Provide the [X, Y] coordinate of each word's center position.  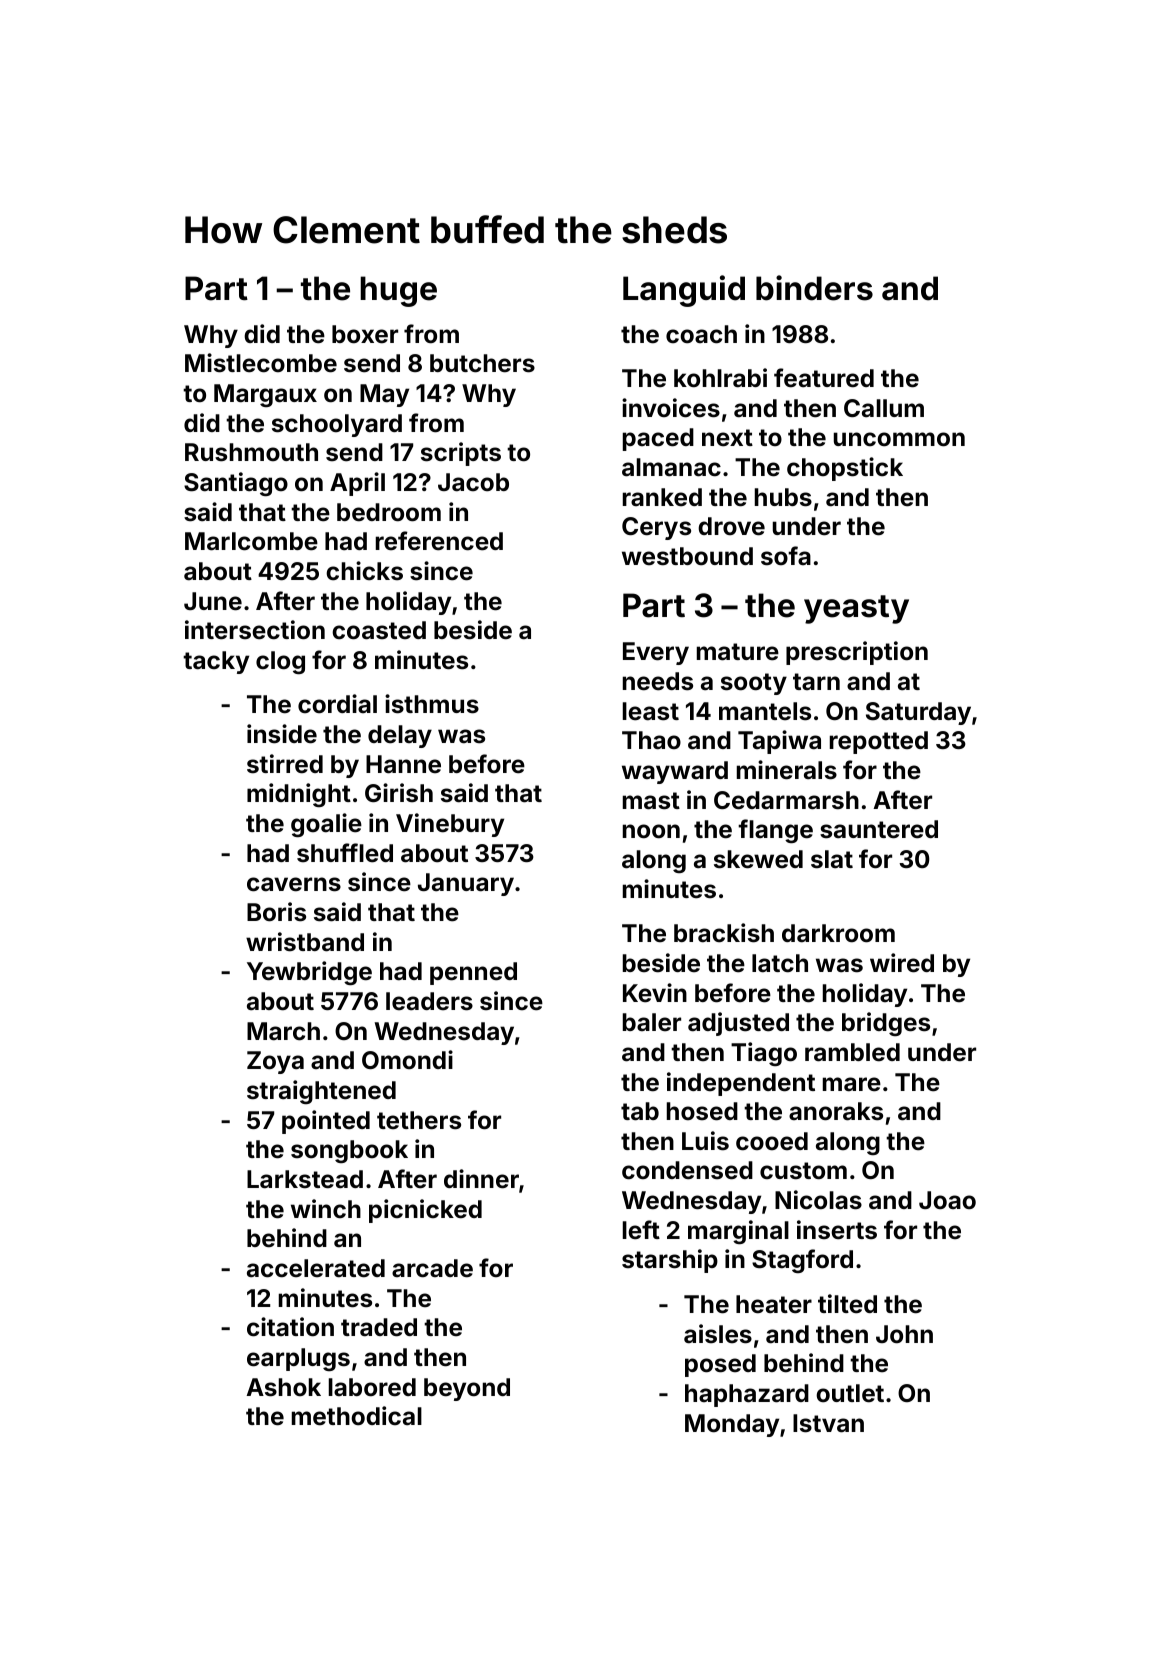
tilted [847, 1304]
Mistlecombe [261, 363]
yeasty [856, 609]
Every [656, 653]
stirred [285, 764]
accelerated [316, 1268]
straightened [321, 1092]
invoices [671, 408]
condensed [687, 1170]
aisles [718, 1334]
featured [824, 378]
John [904, 1334]
